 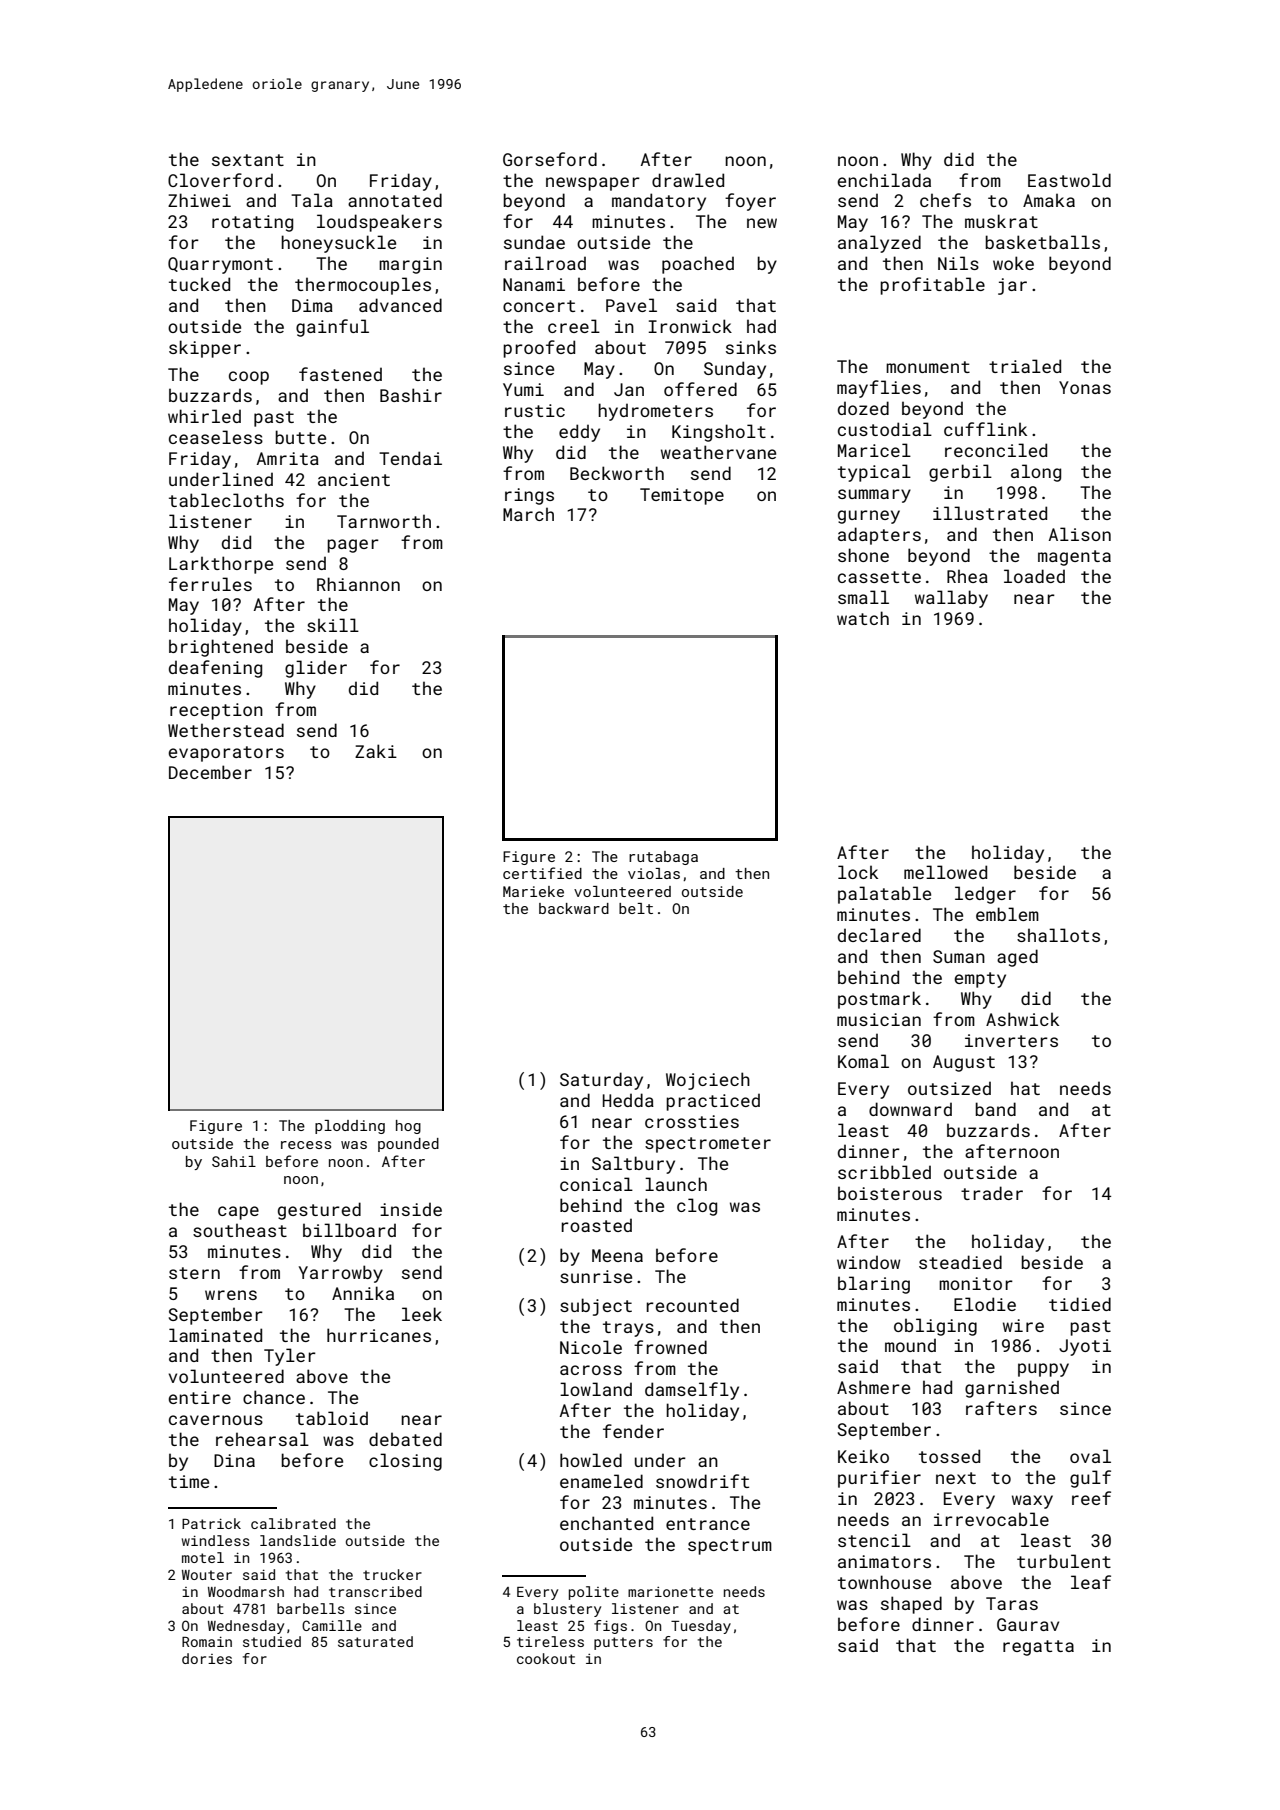 I want to click on dories, so click(x=207, y=1658).
